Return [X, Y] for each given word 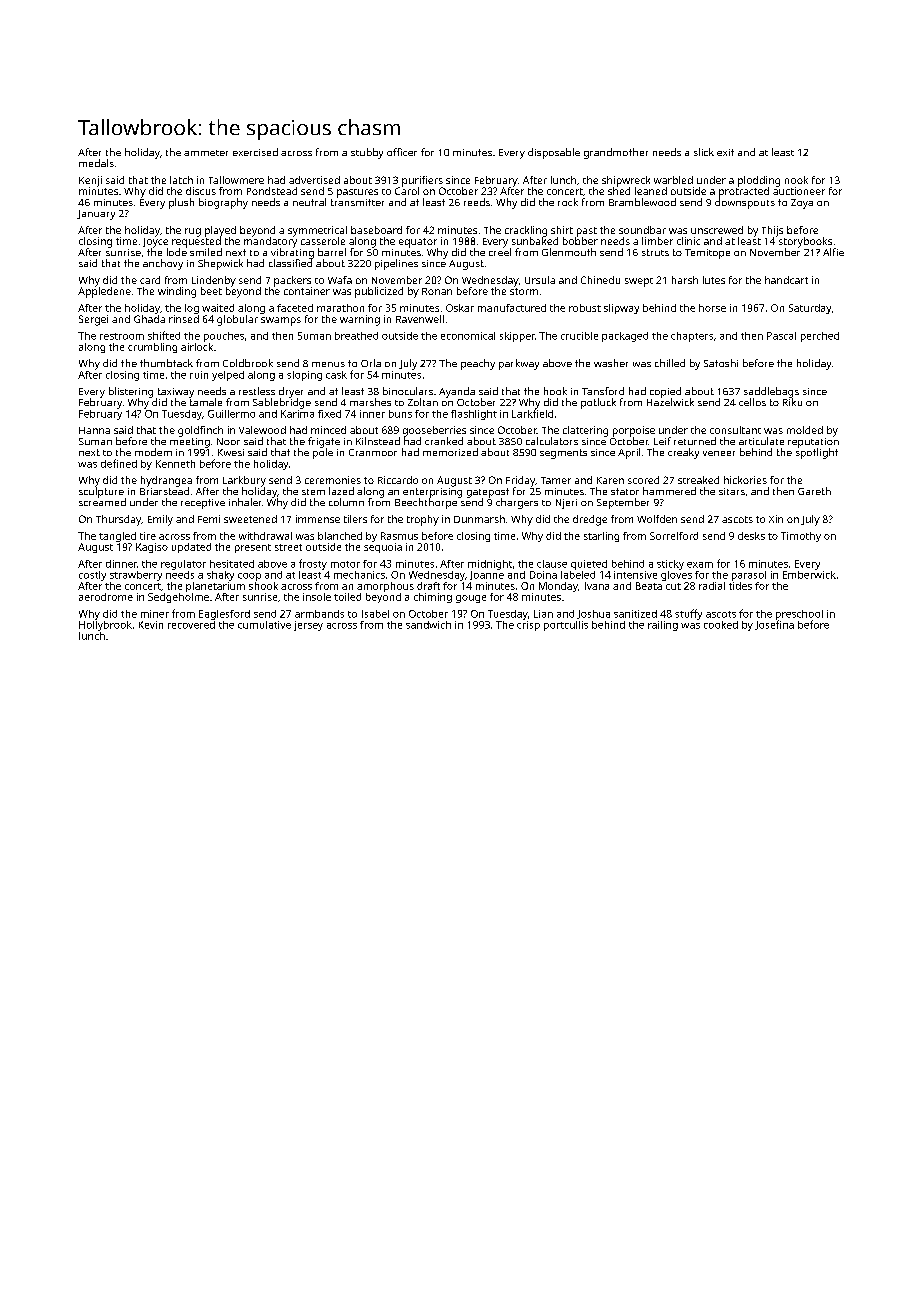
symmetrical [317, 231]
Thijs [772, 231]
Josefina [774, 625]
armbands [319, 614]
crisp [528, 626]
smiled [206, 252]
